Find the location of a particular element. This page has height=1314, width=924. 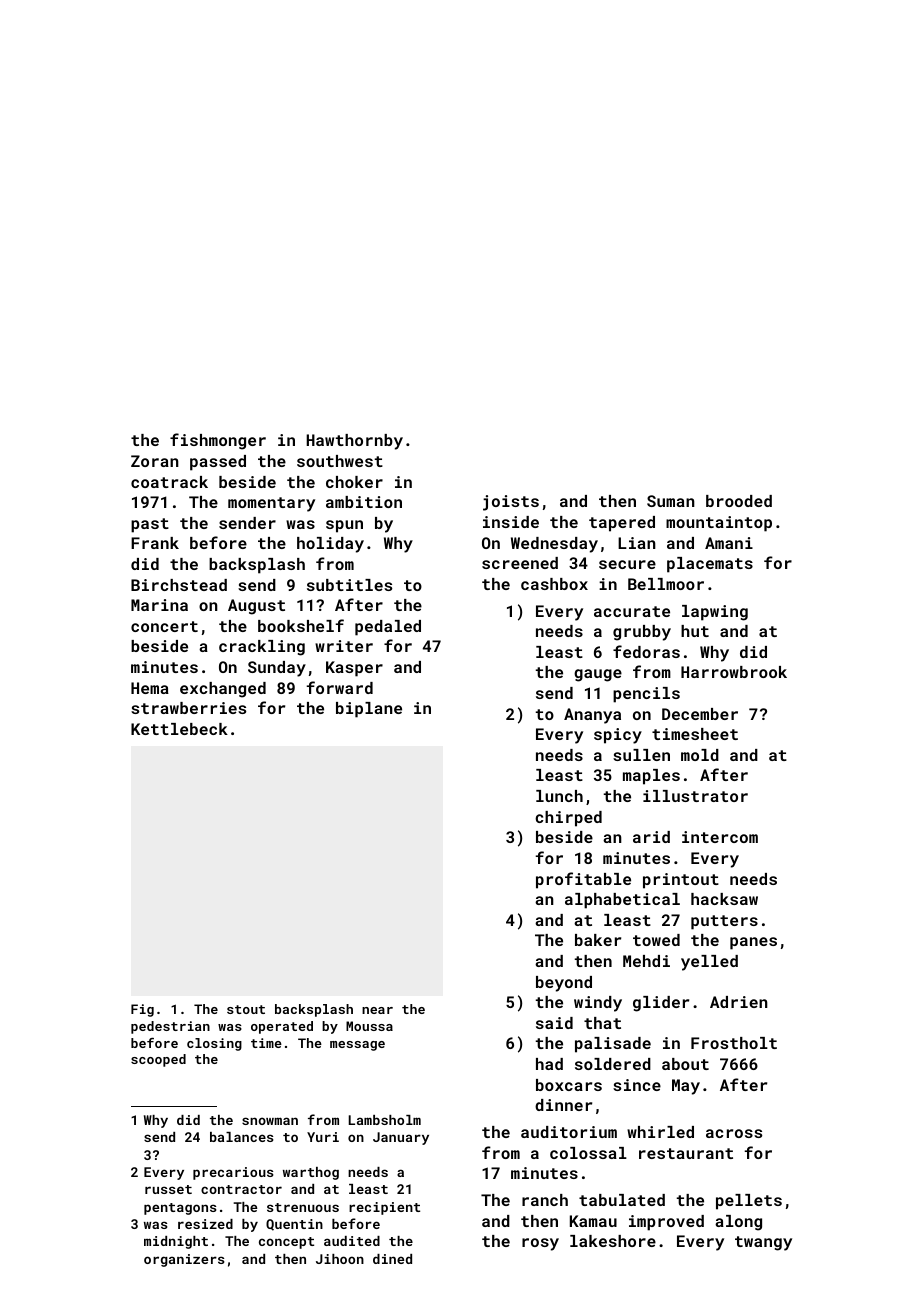

twangy is located at coordinates (763, 1243).
